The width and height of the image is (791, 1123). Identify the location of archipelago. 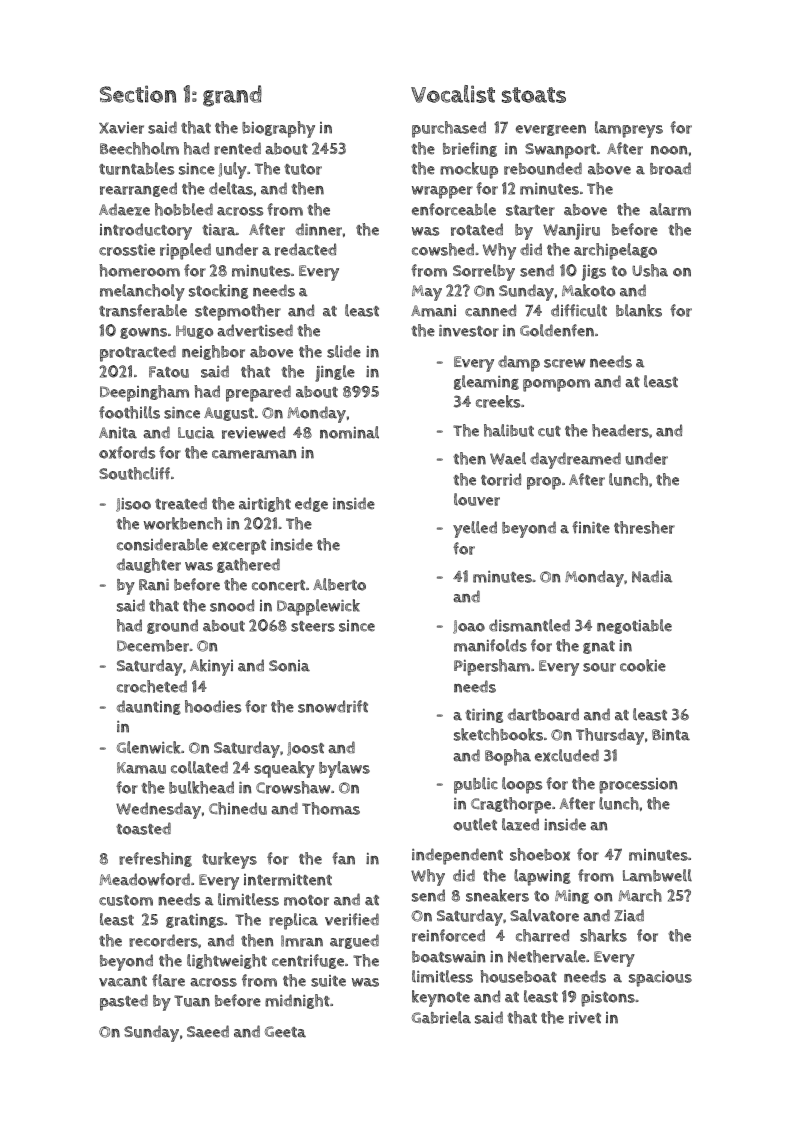
(615, 251).
